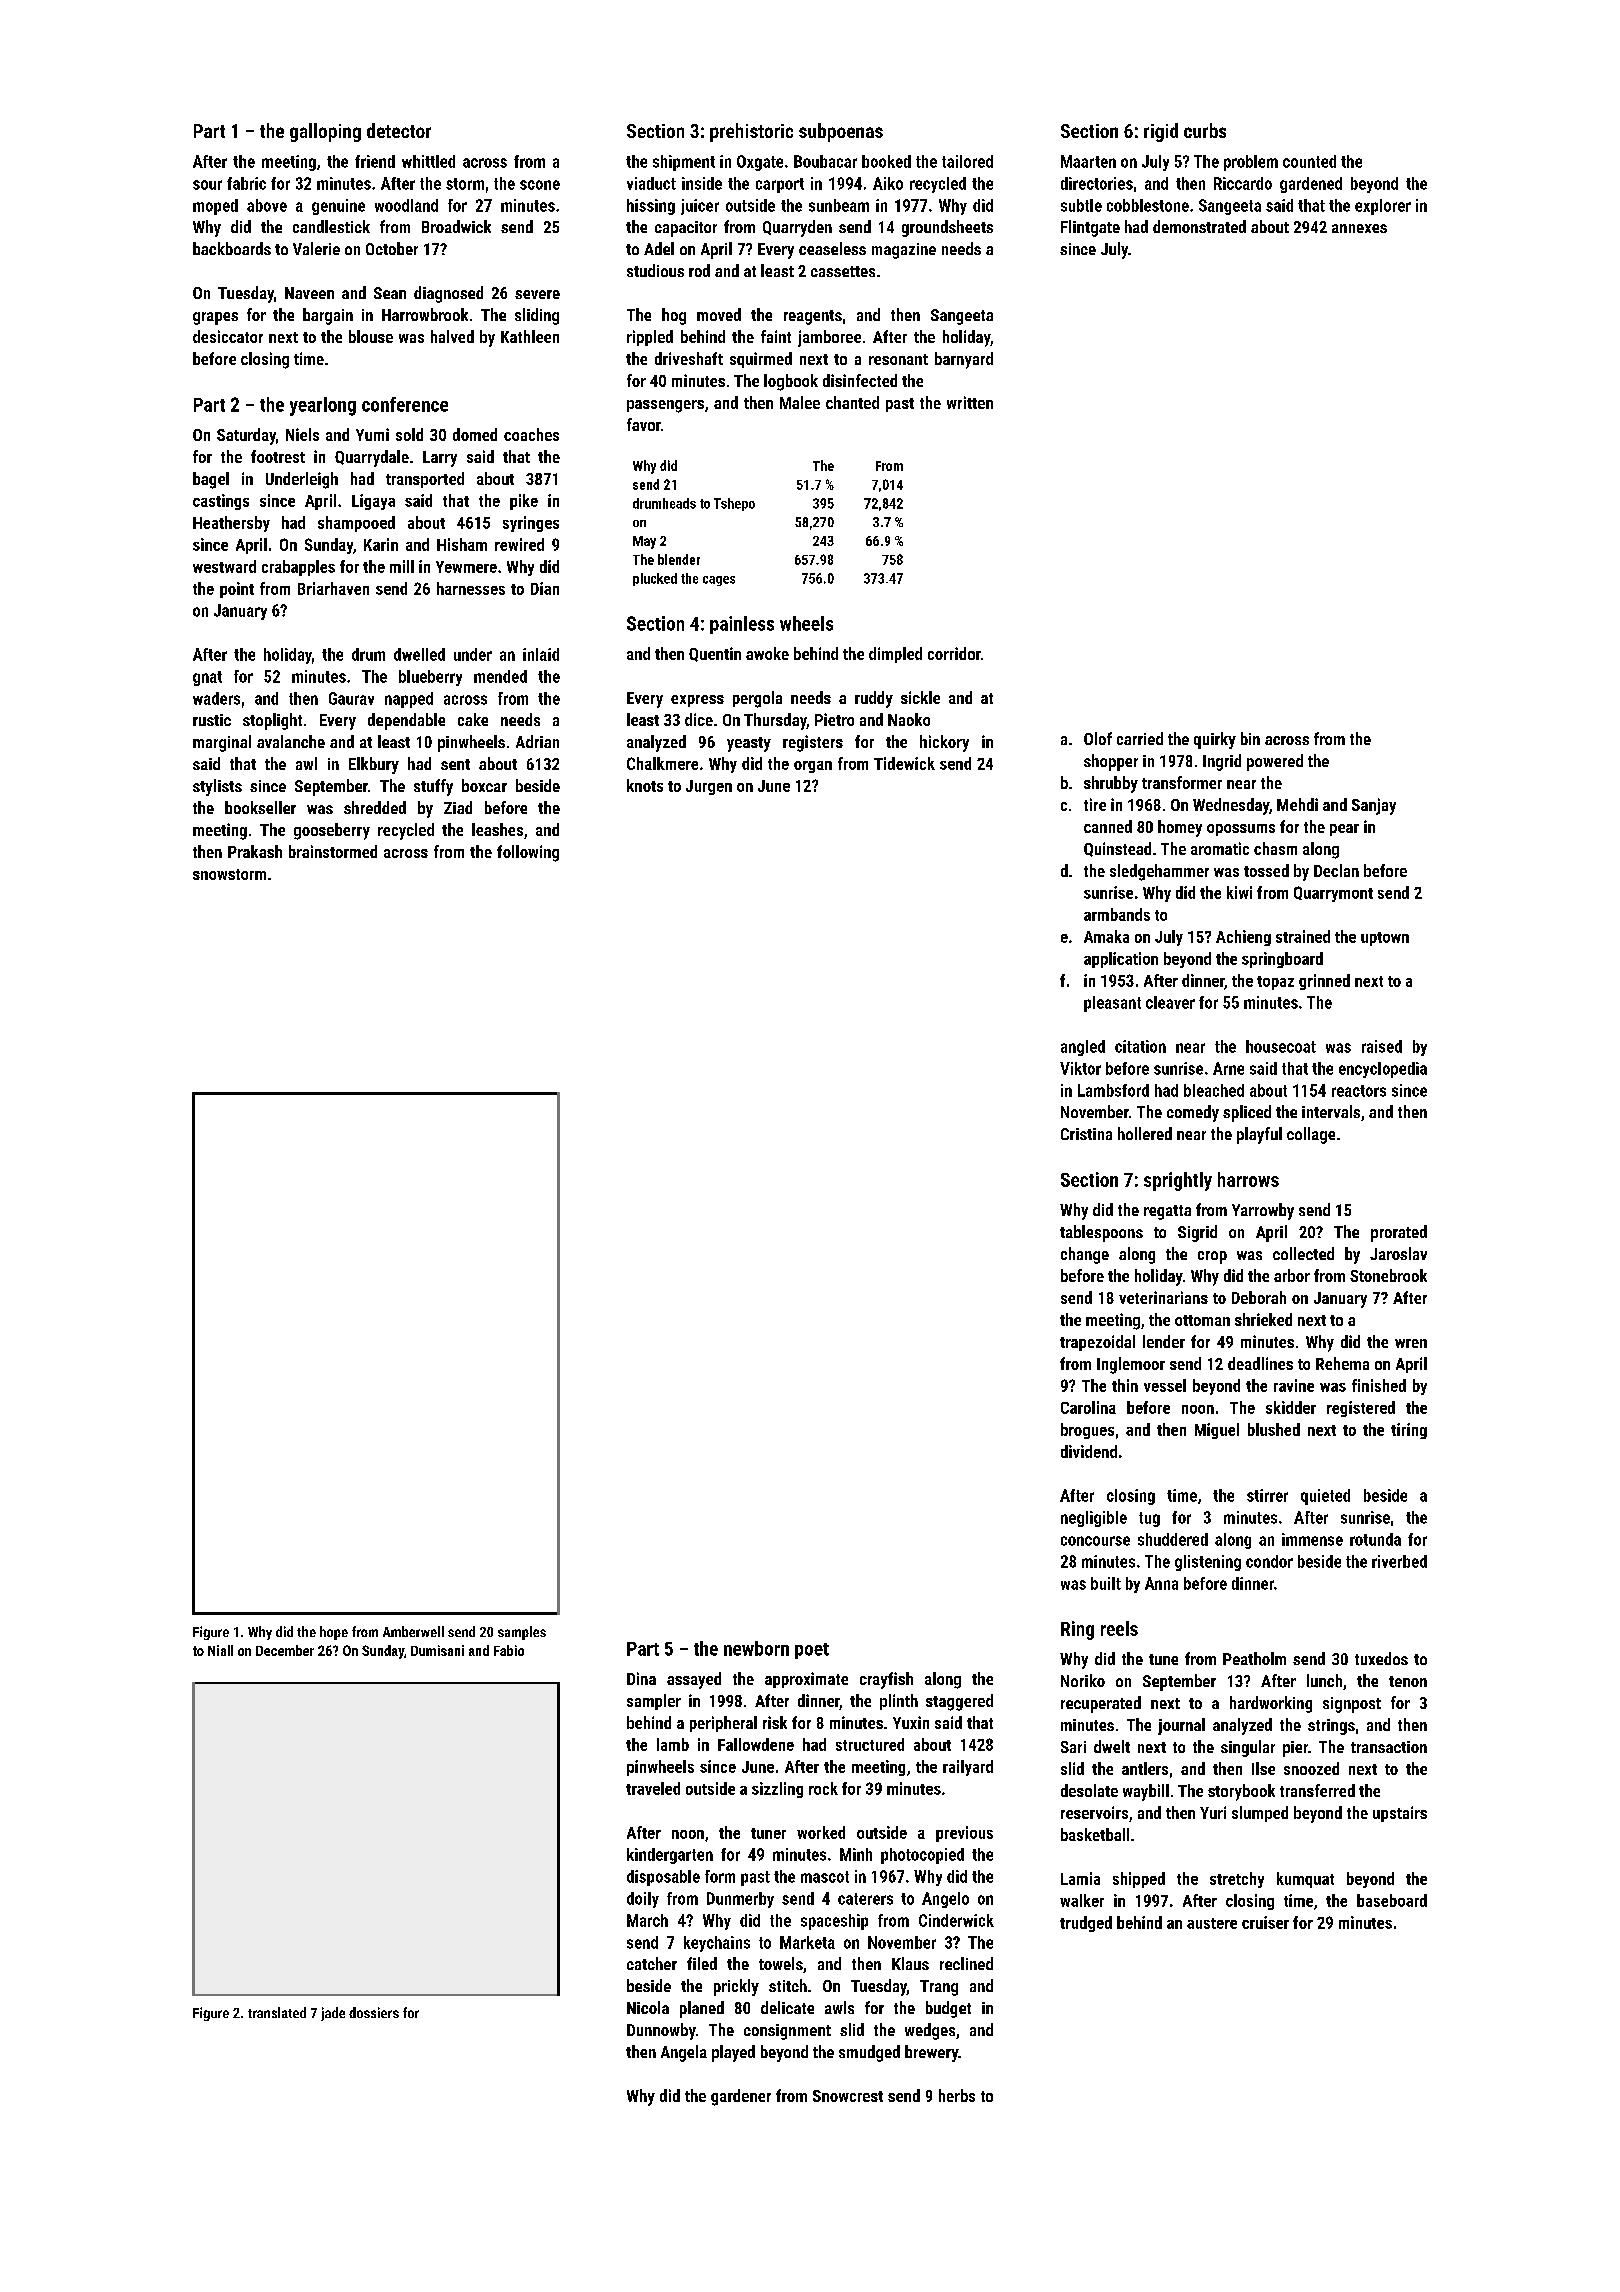  I want to click on hope, so click(334, 1633).
